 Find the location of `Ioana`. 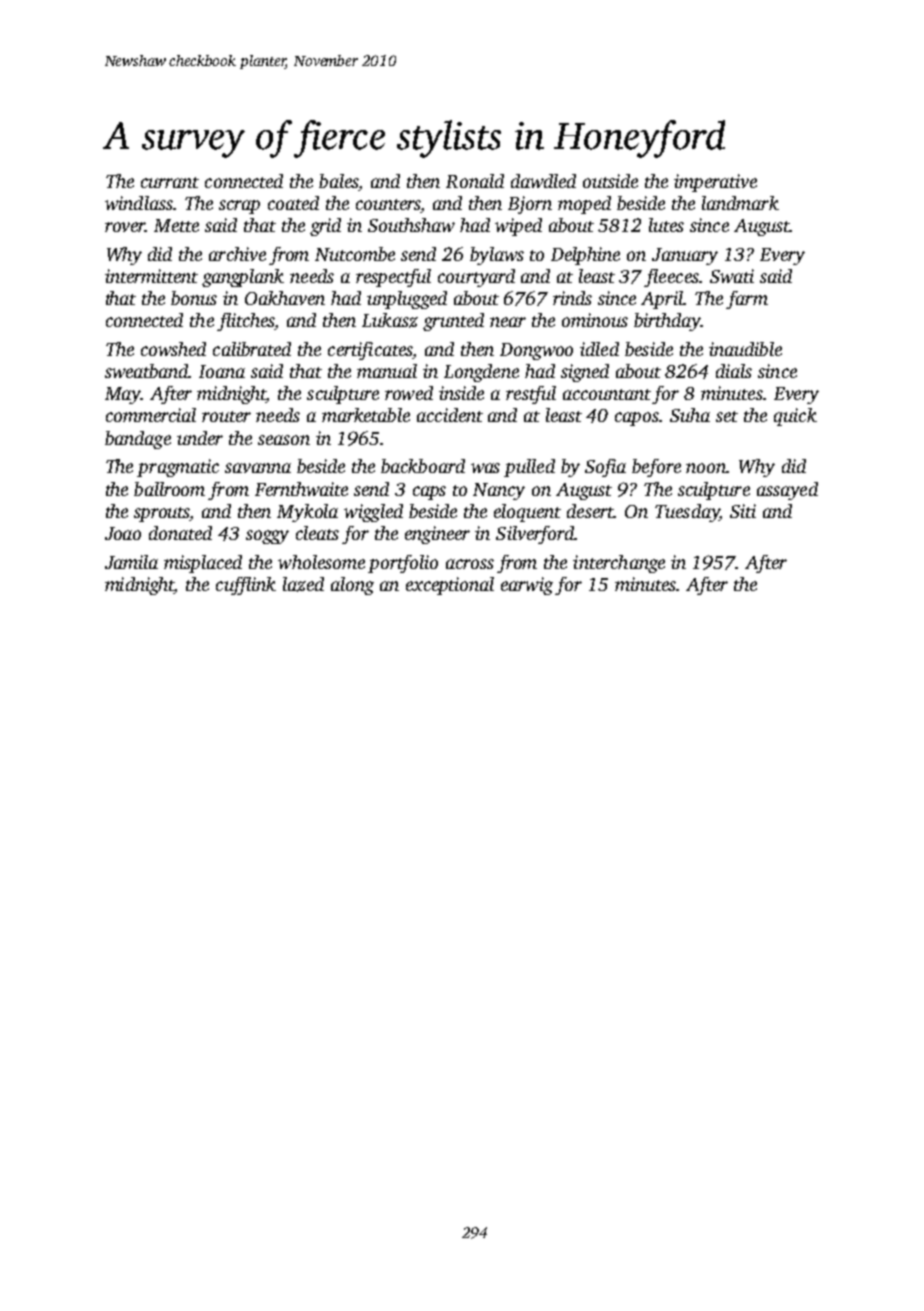

Ioana is located at coordinates (222, 371).
